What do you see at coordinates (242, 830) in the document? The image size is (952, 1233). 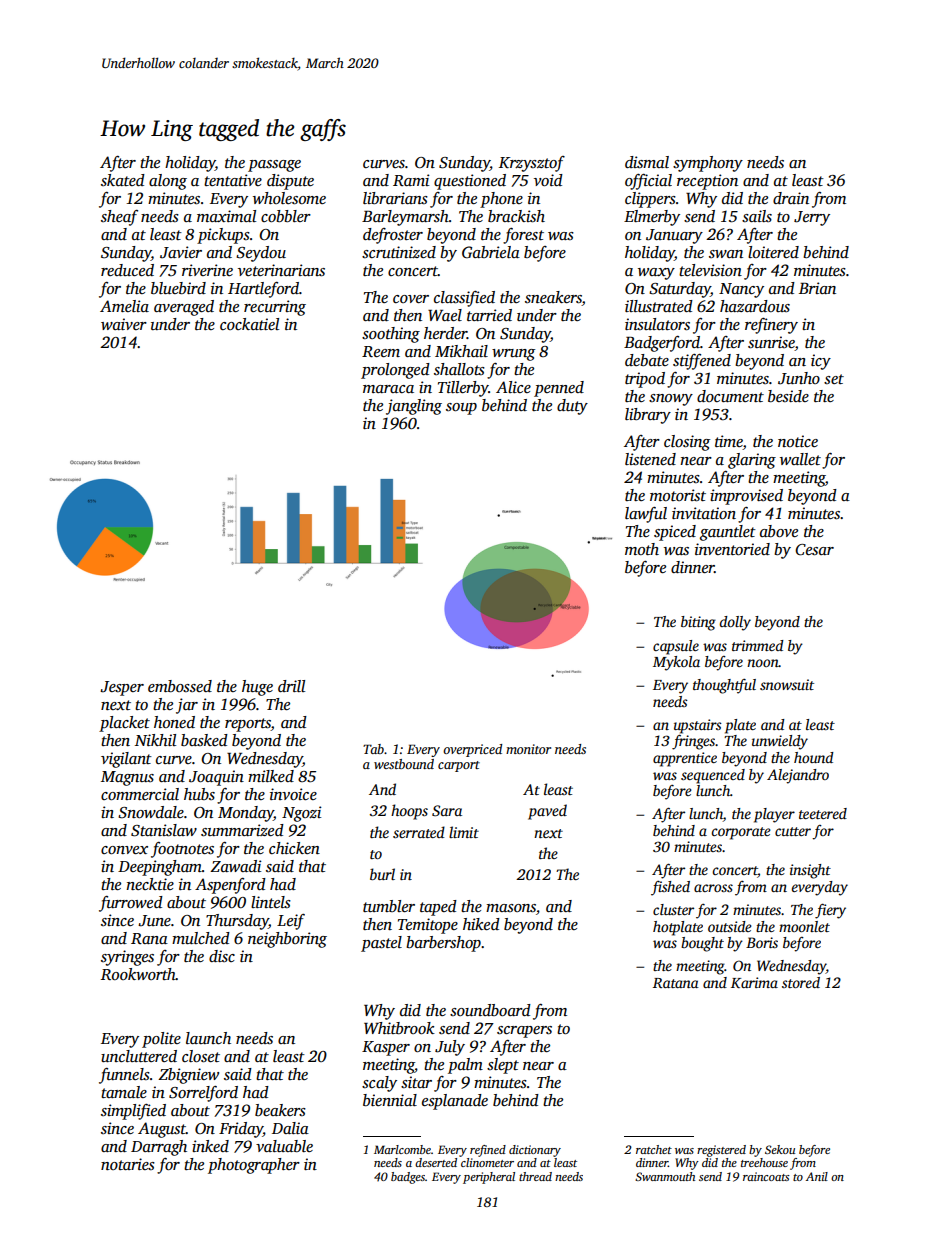 I see `summarized` at bounding box center [242, 830].
